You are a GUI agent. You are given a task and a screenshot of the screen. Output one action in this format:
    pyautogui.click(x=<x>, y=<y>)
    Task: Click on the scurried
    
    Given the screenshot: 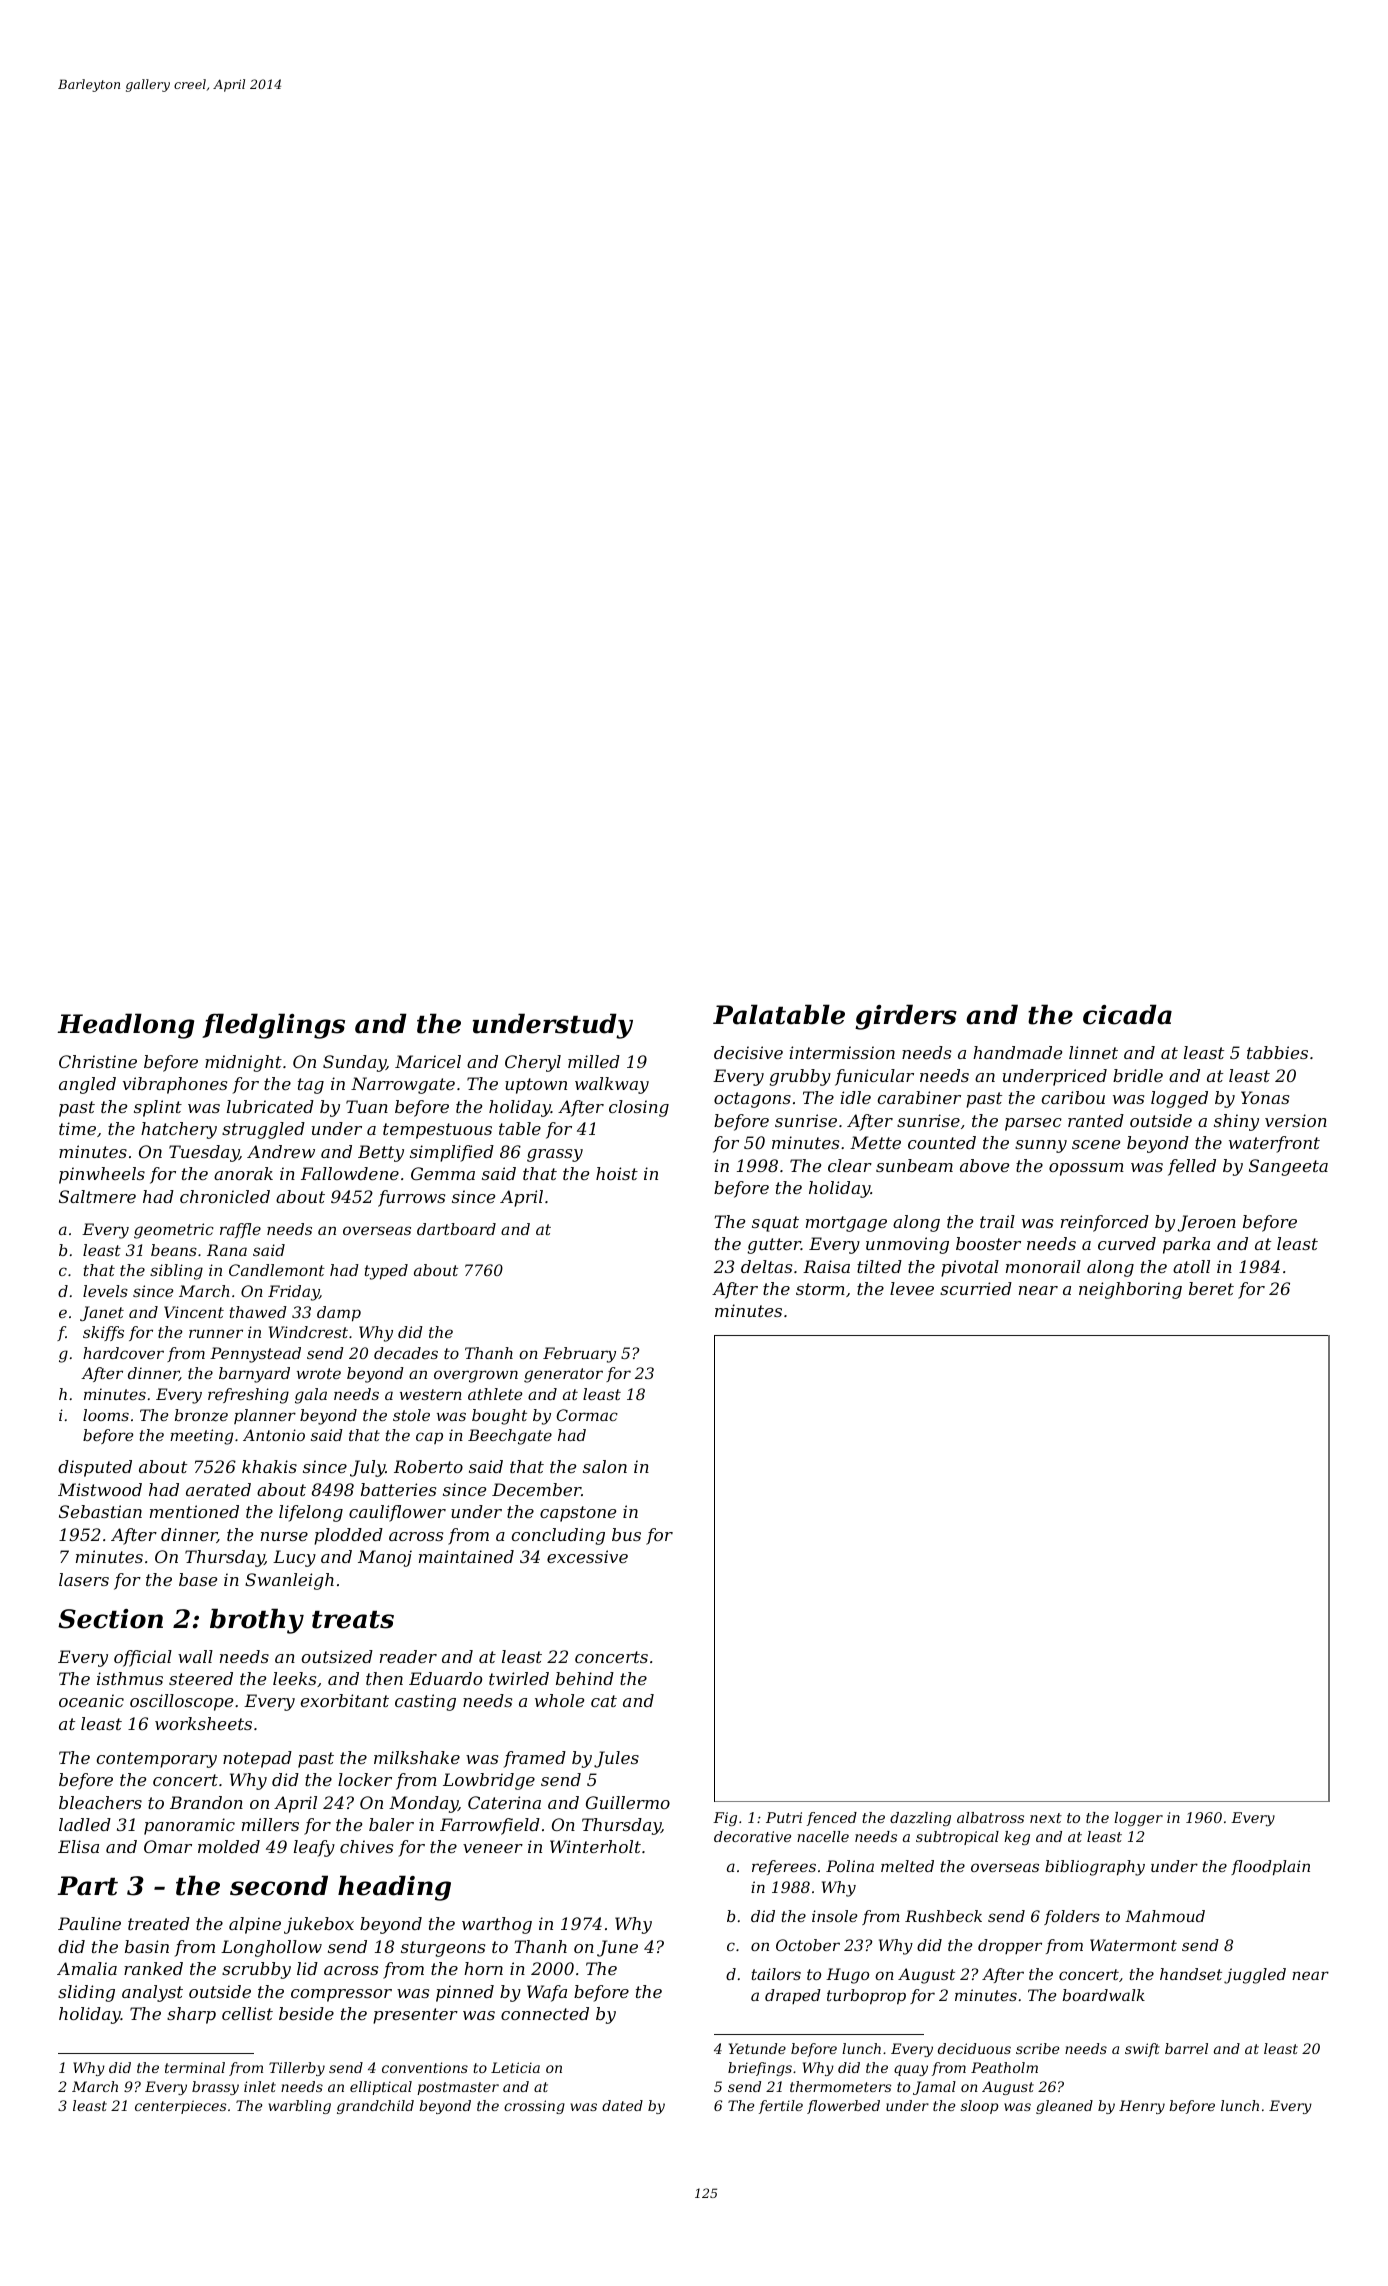 What is the action you would take?
    pyautogui.click(x=976, y=1288)
